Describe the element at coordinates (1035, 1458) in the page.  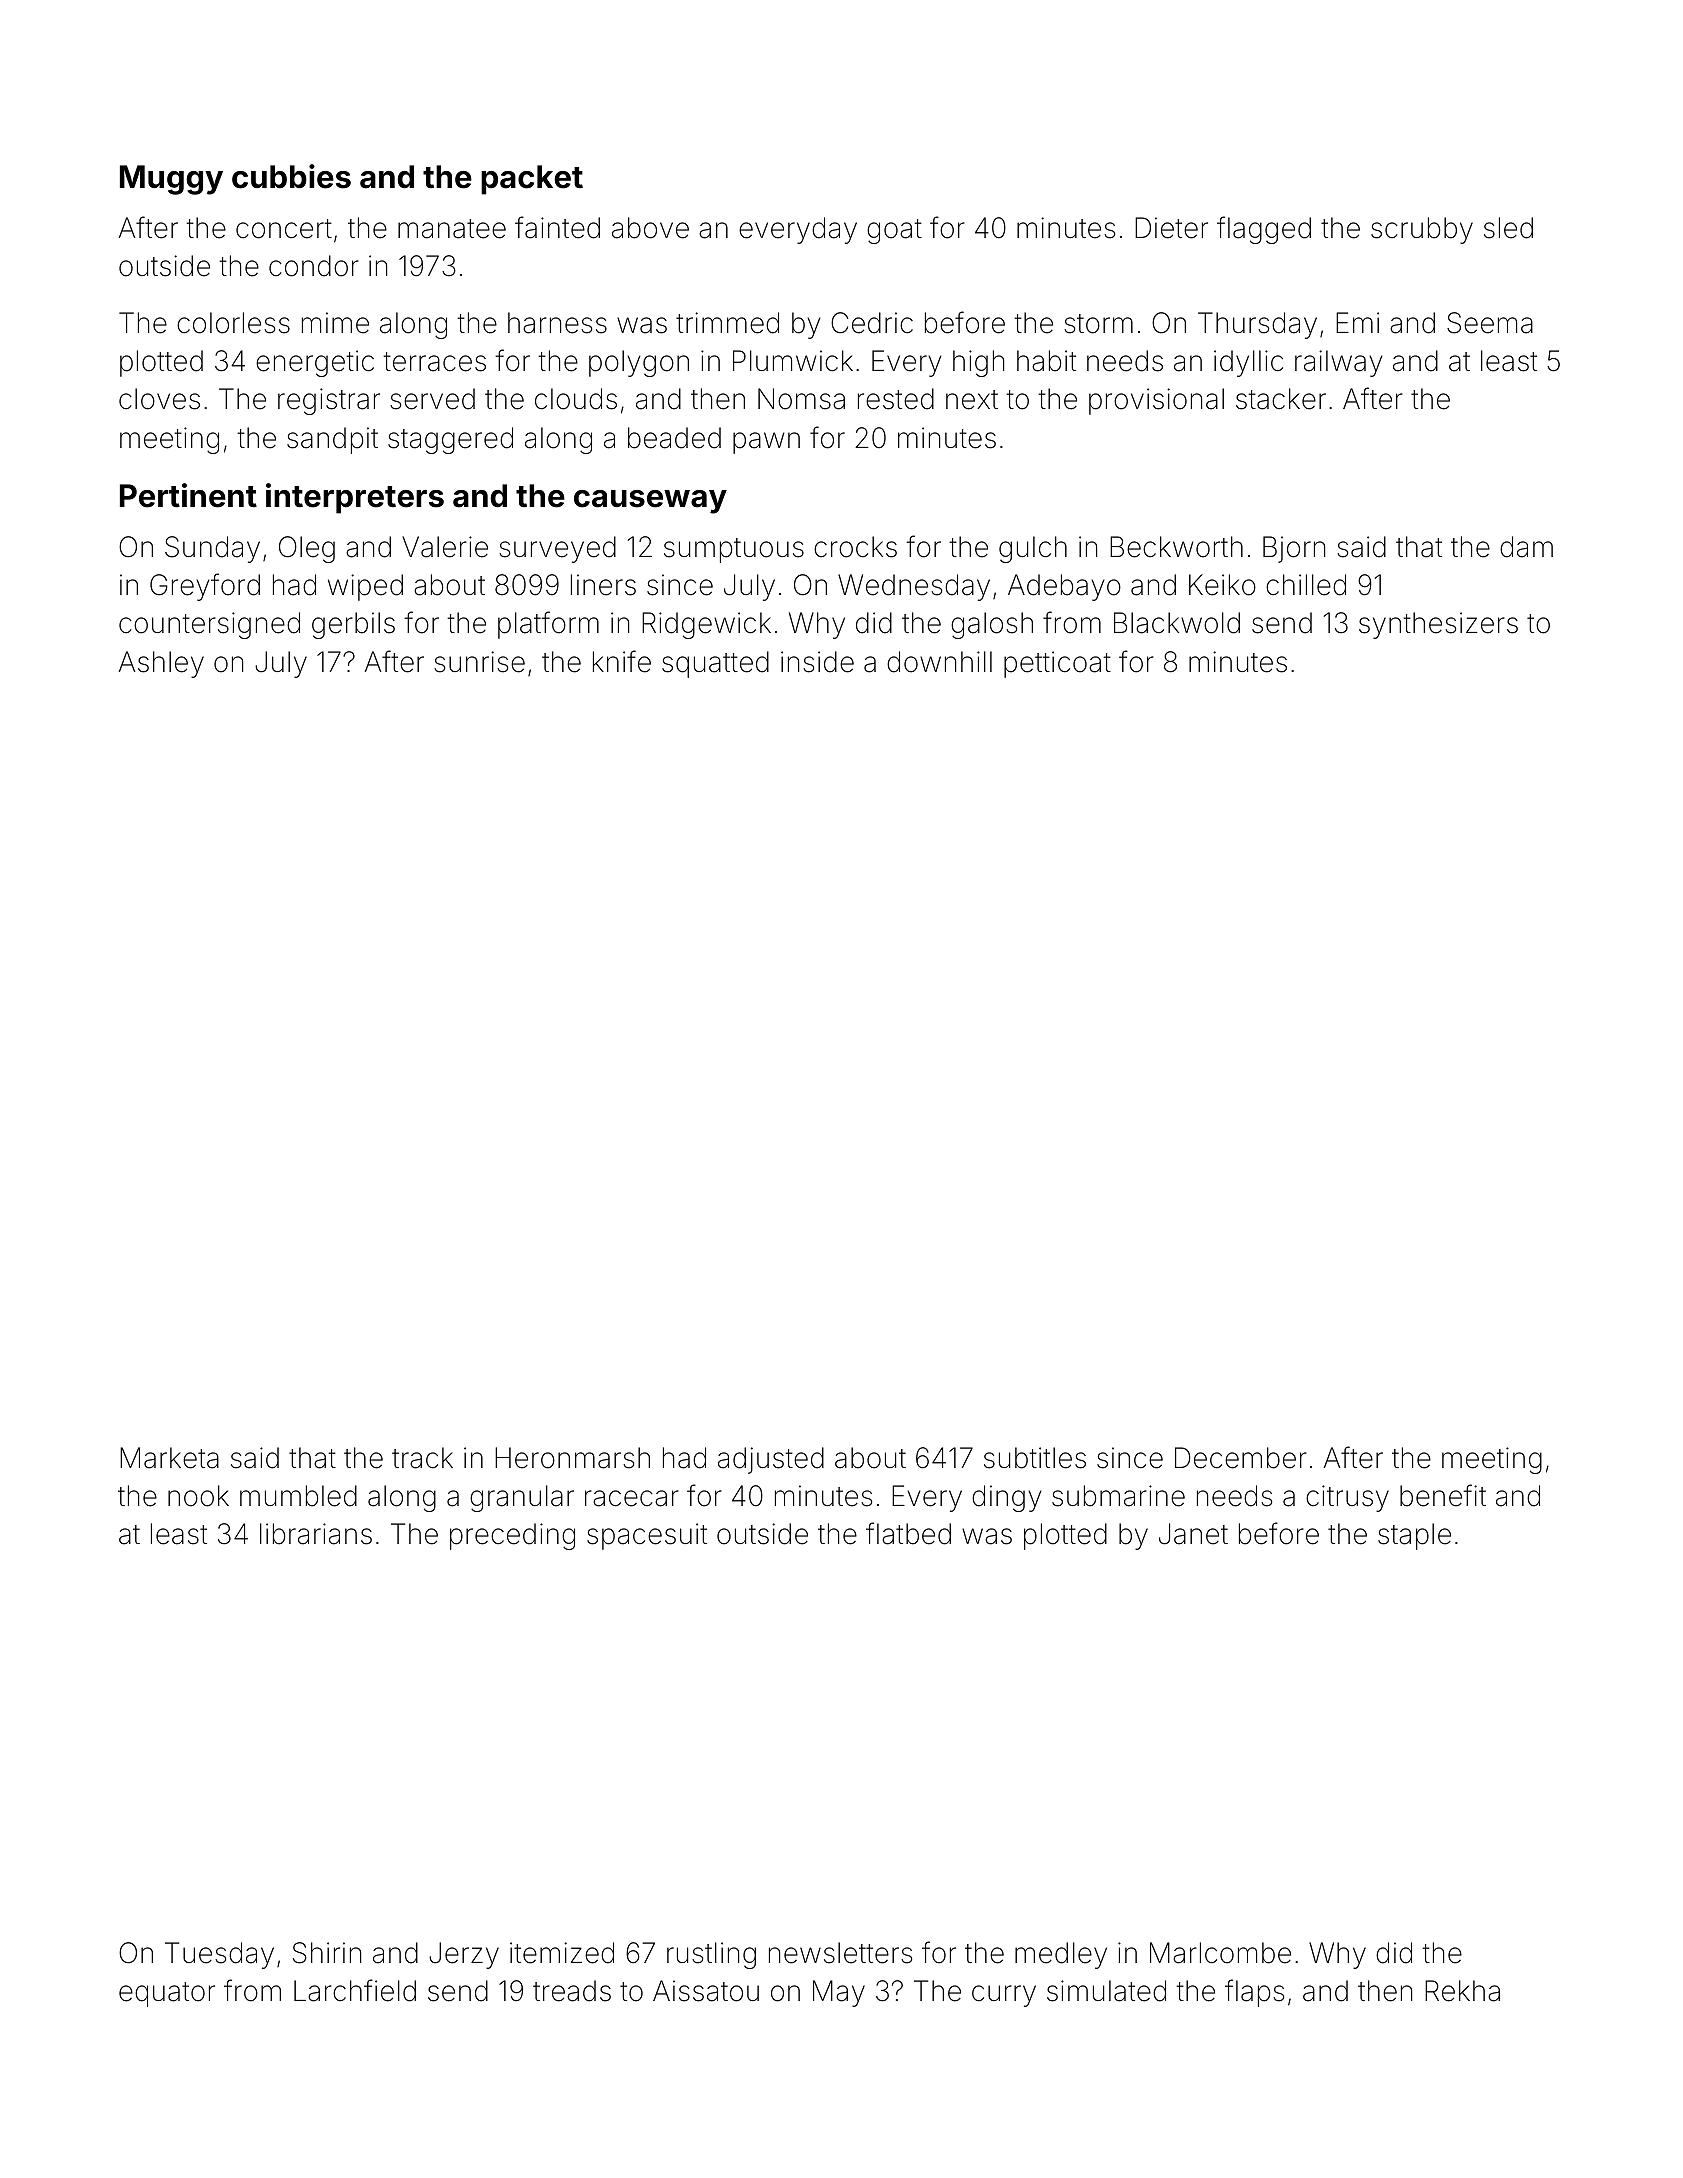
I see `subtitles` at that location.
